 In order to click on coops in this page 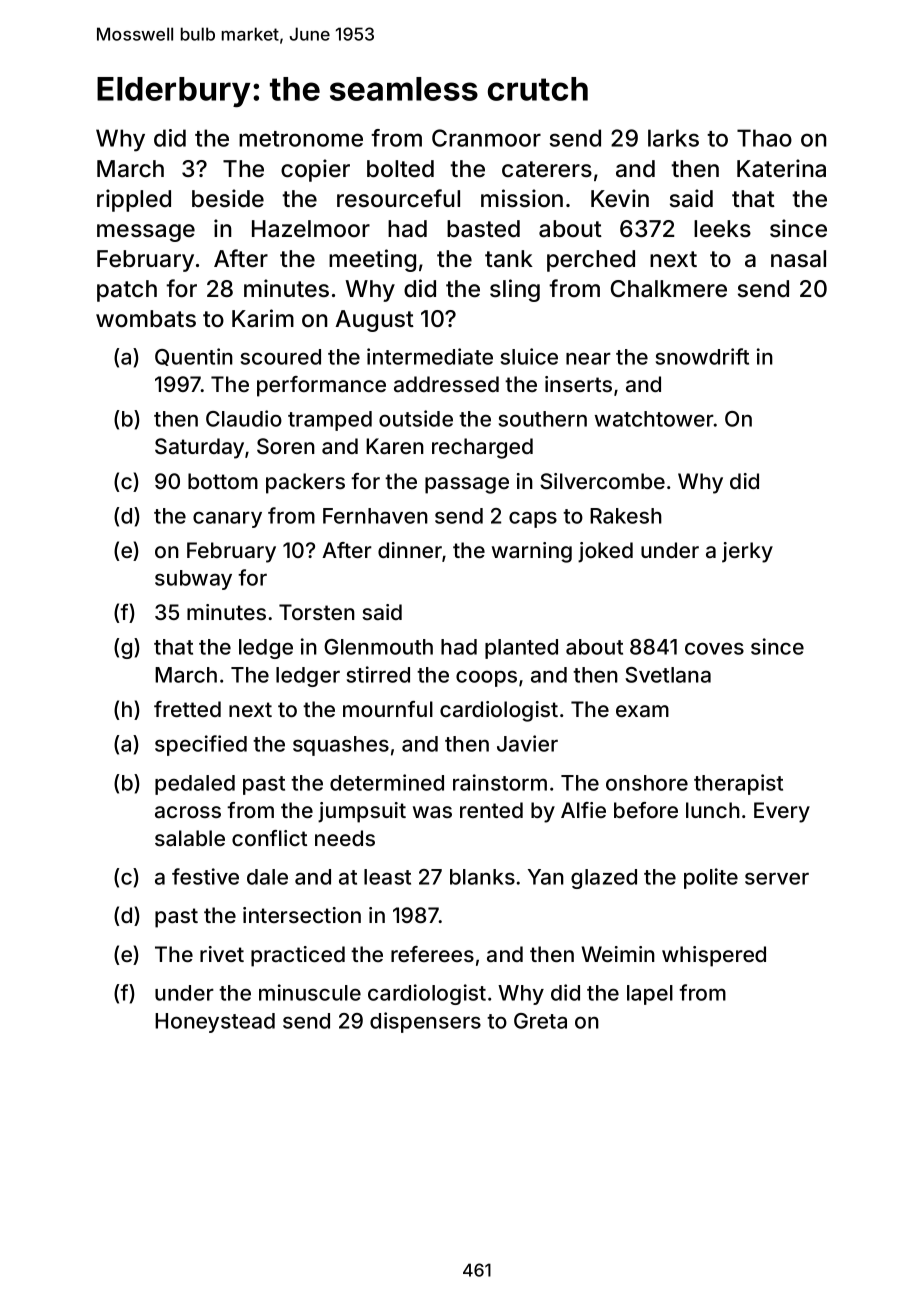, I will do `click(486, 678)`.
